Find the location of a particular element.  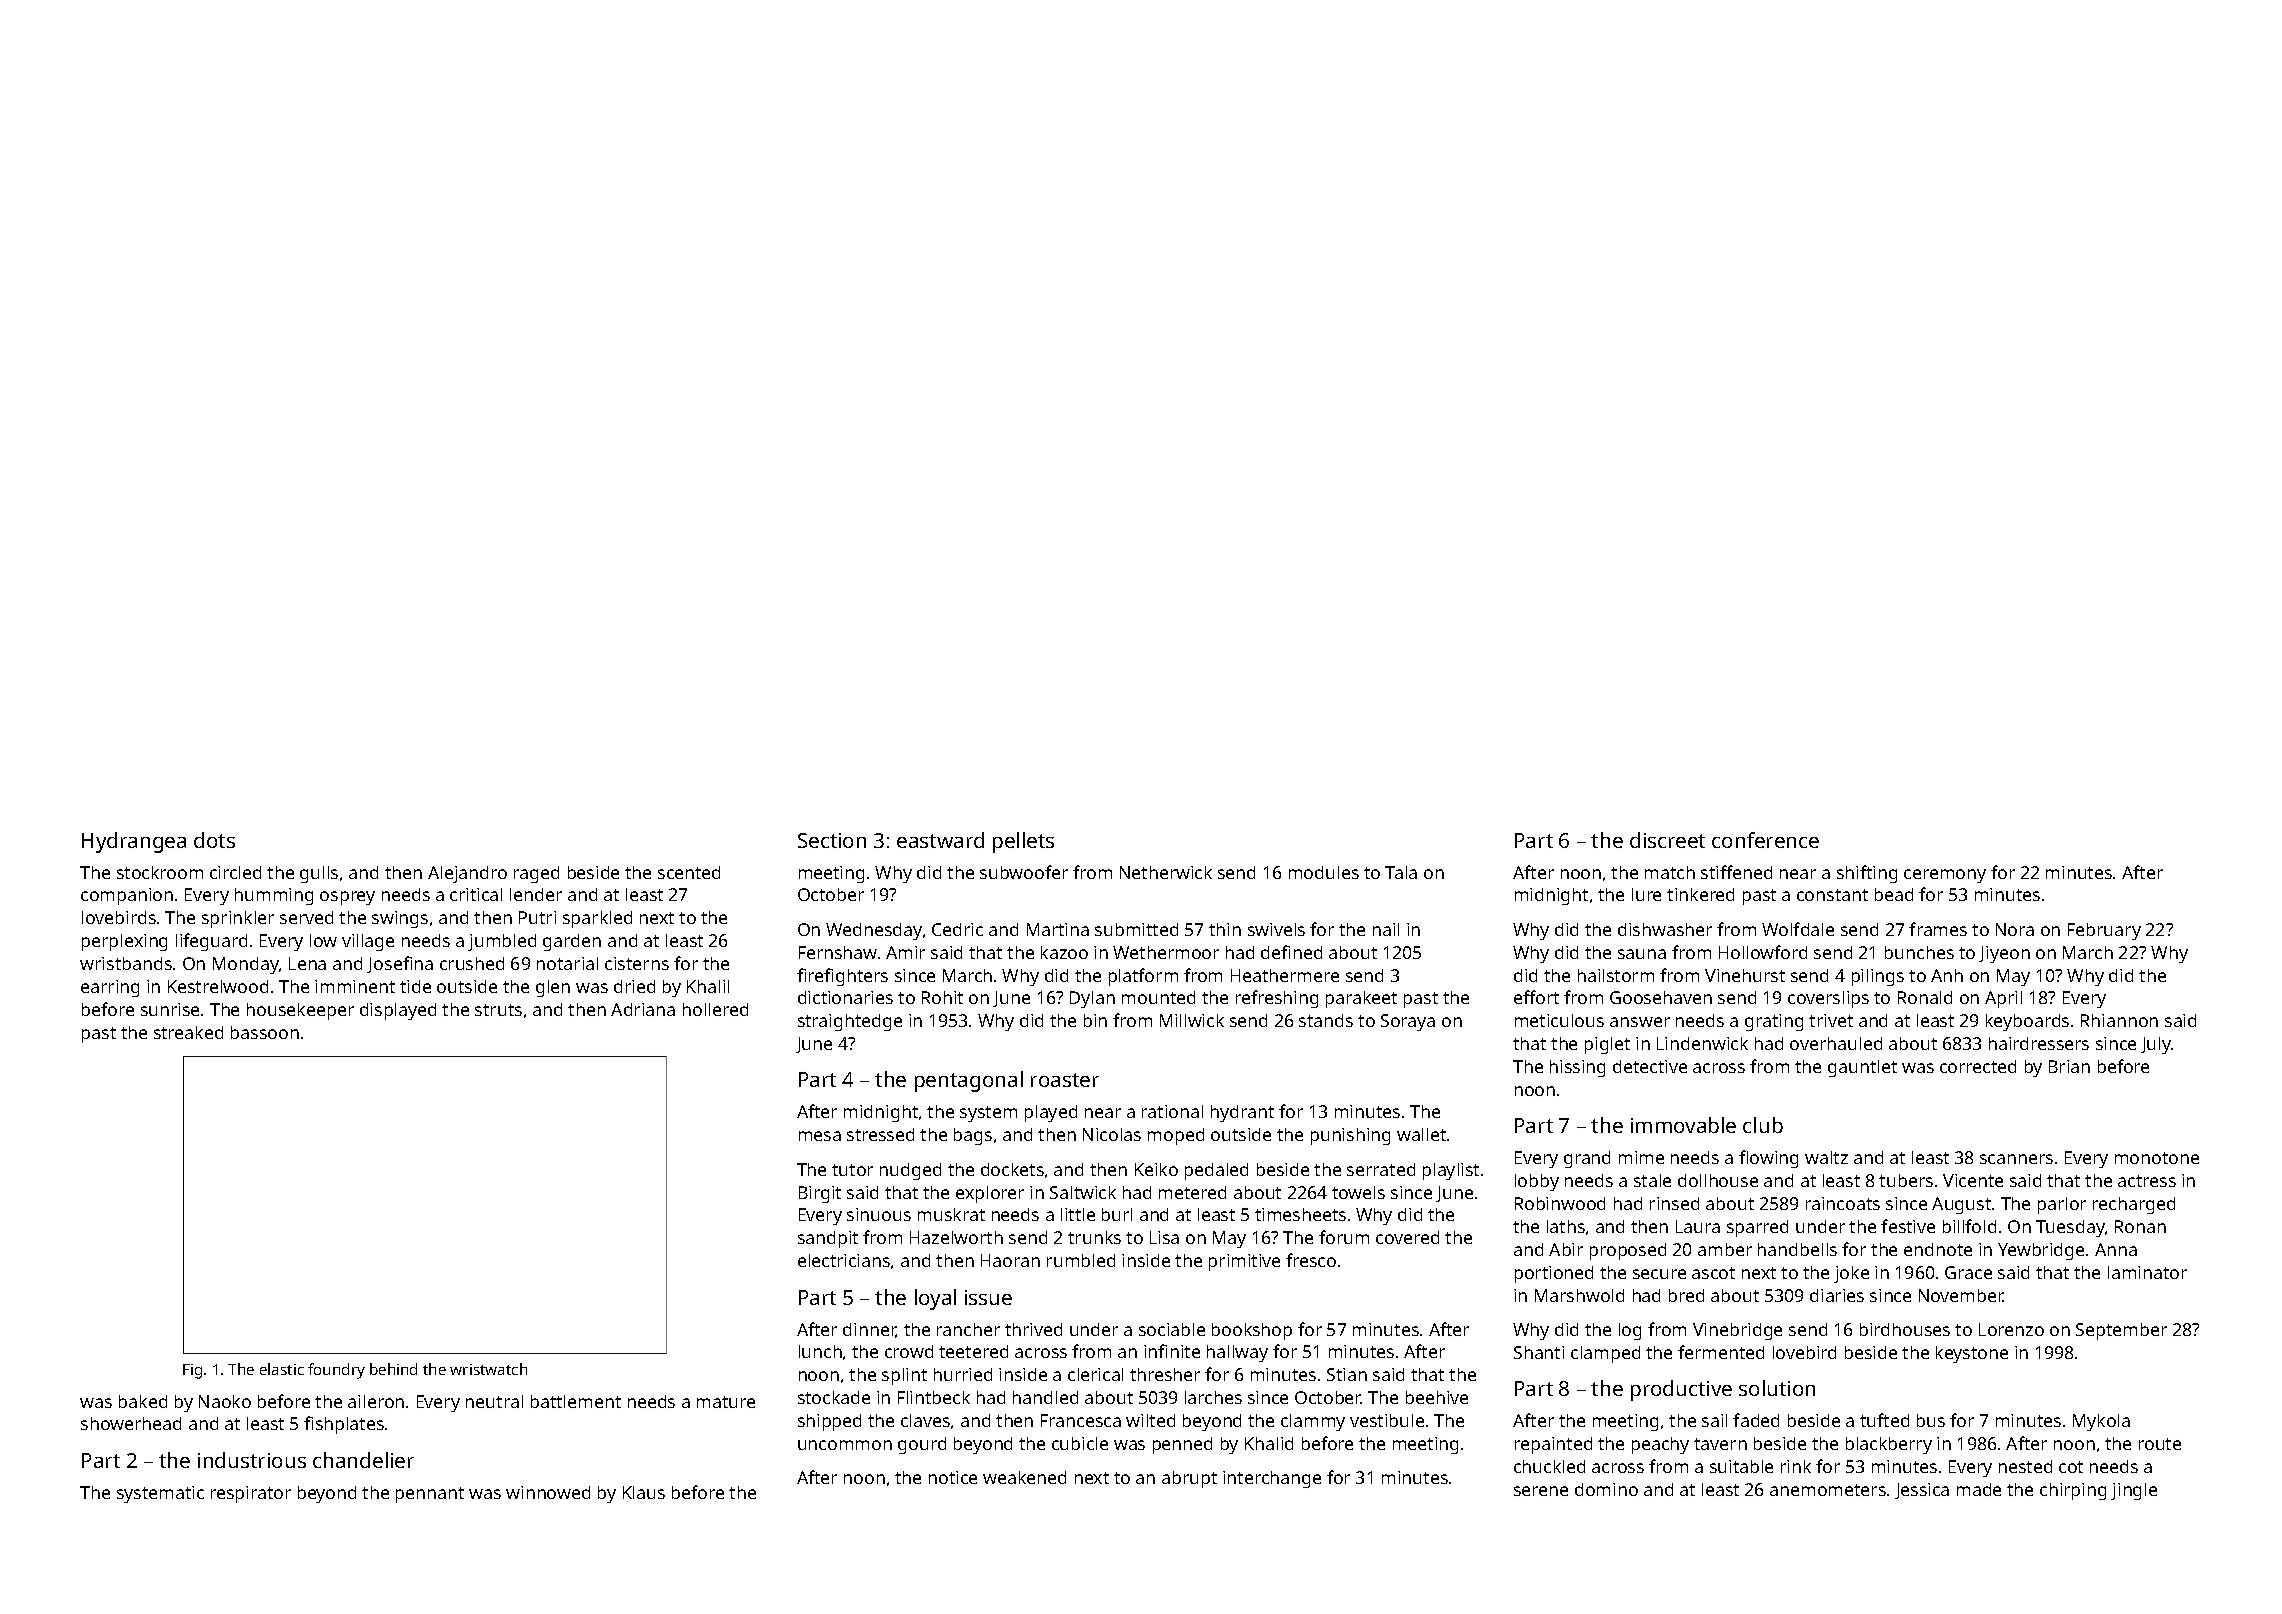

Soraya is located at coordinates (1408, 1022).
